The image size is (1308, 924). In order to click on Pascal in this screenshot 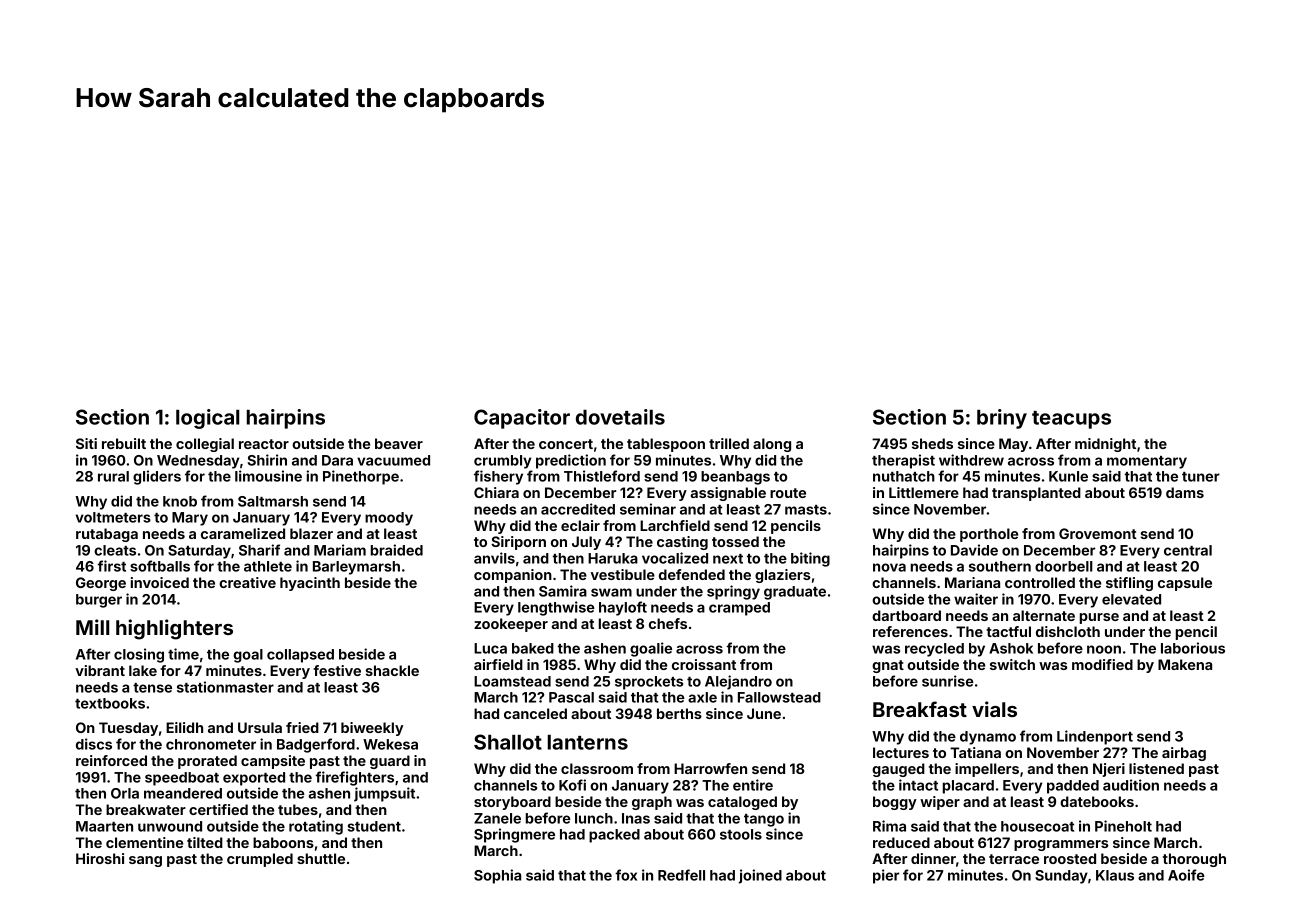, I will do `click(571, 697)`.
